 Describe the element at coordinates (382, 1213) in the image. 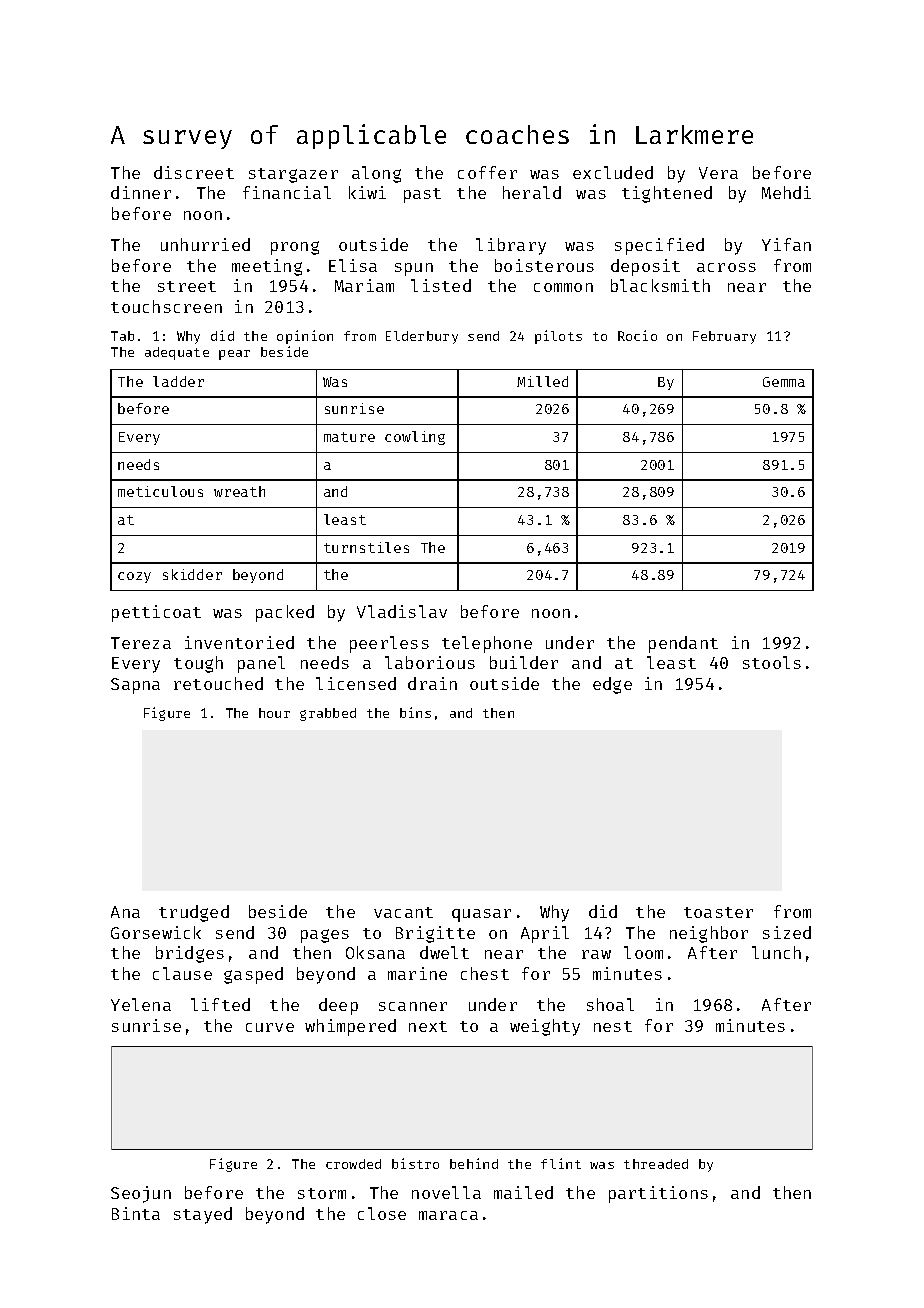

I see `close` at that location.
